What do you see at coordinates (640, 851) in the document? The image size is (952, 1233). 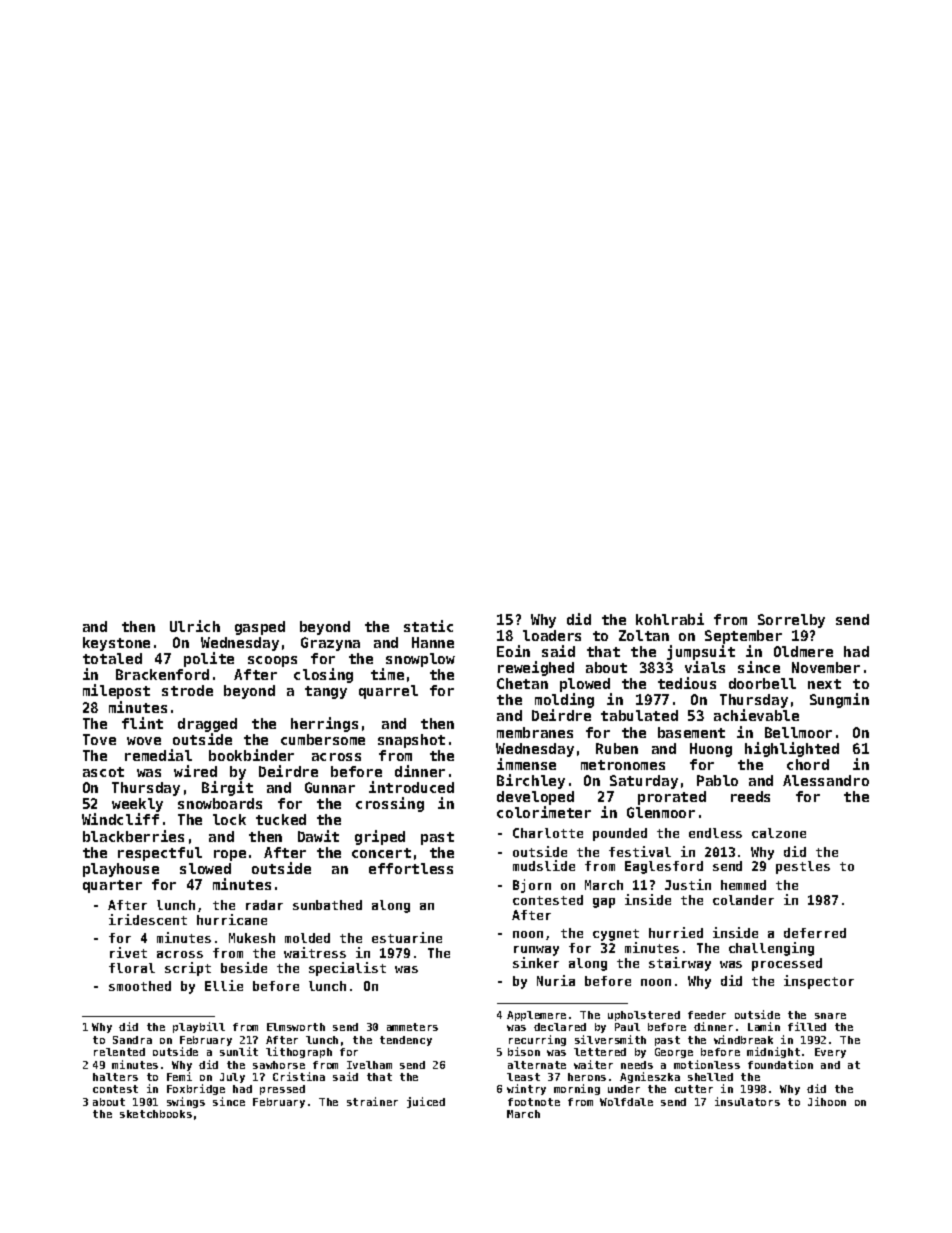 I see `festival` at bounding box center [640, 851].
